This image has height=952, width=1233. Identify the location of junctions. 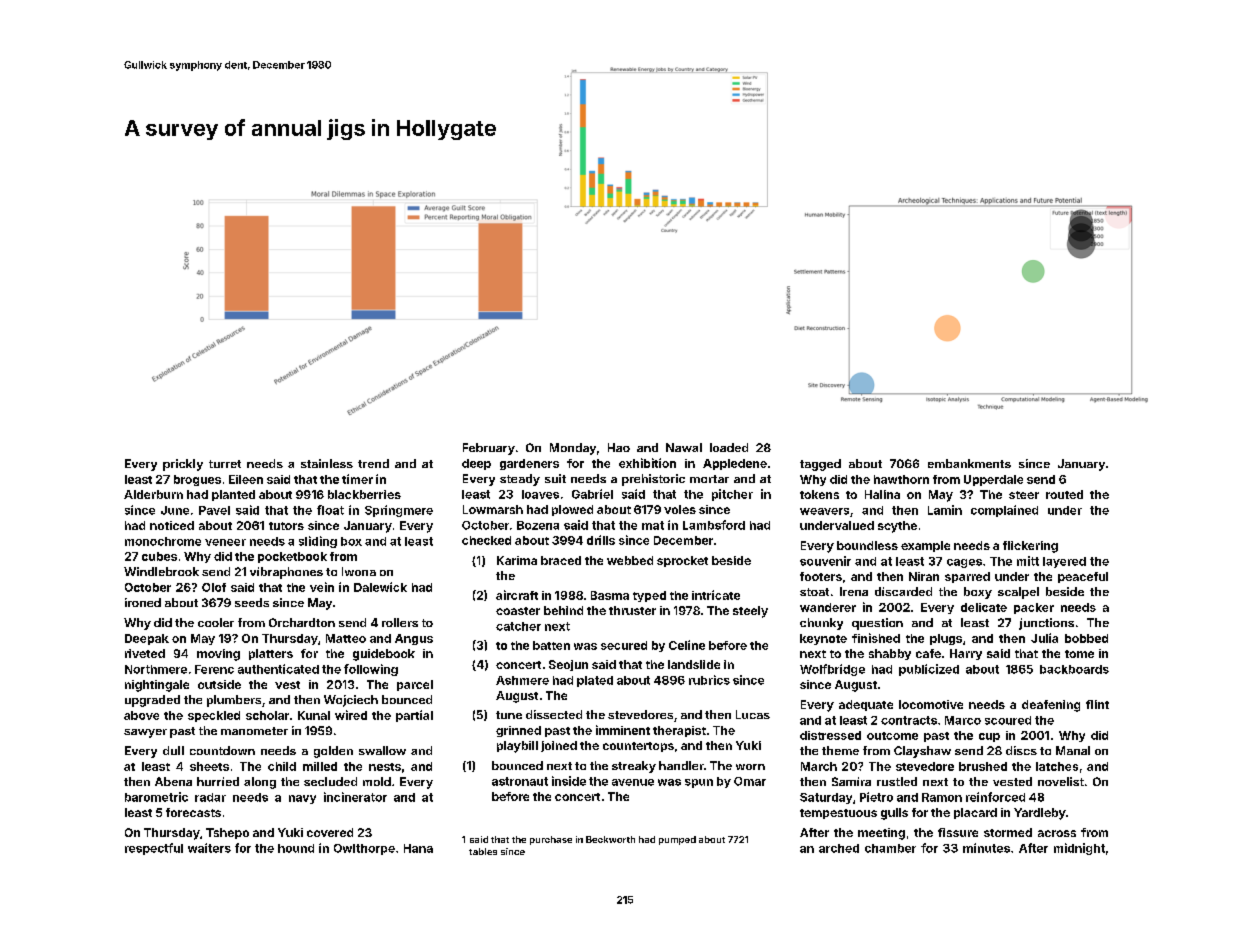
(1046, 624).
